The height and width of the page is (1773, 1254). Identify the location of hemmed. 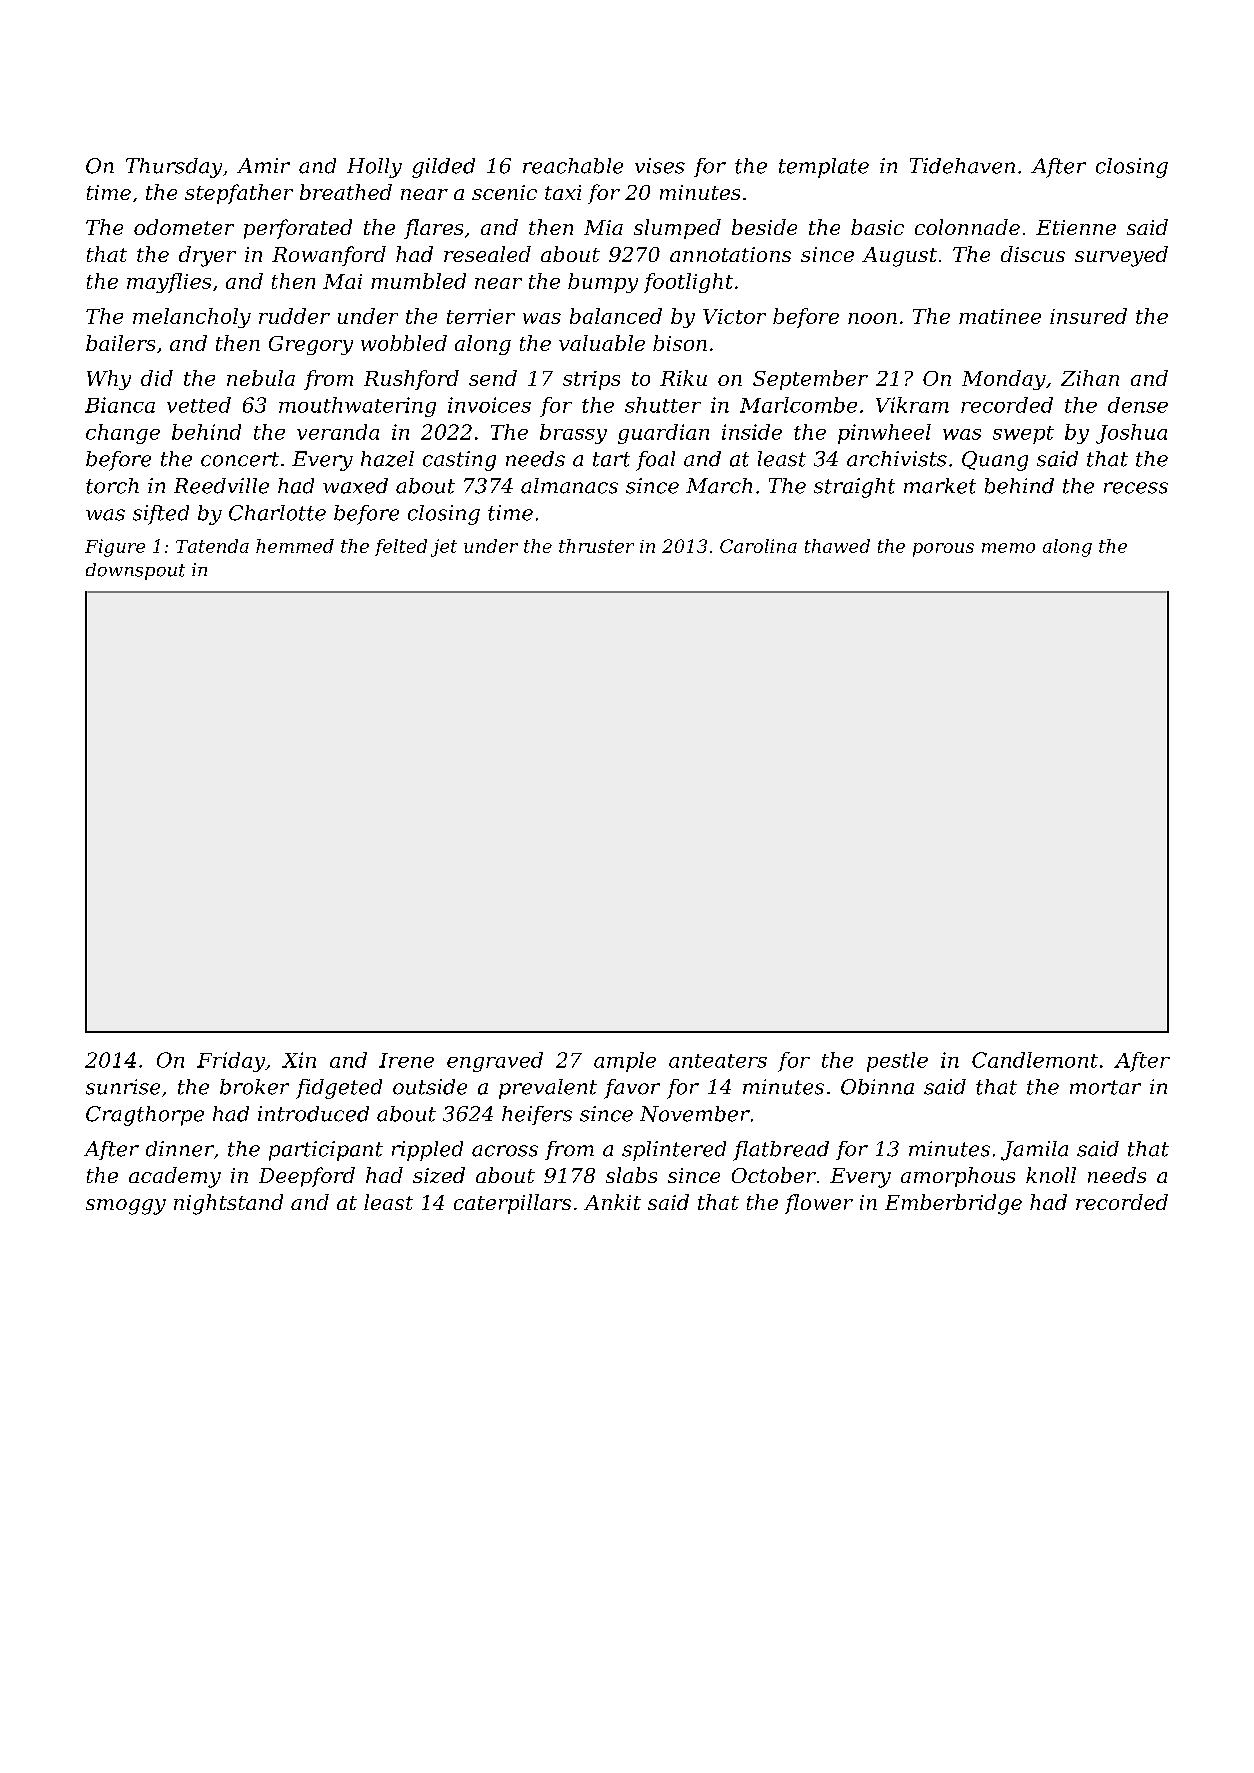
(295, 546).
